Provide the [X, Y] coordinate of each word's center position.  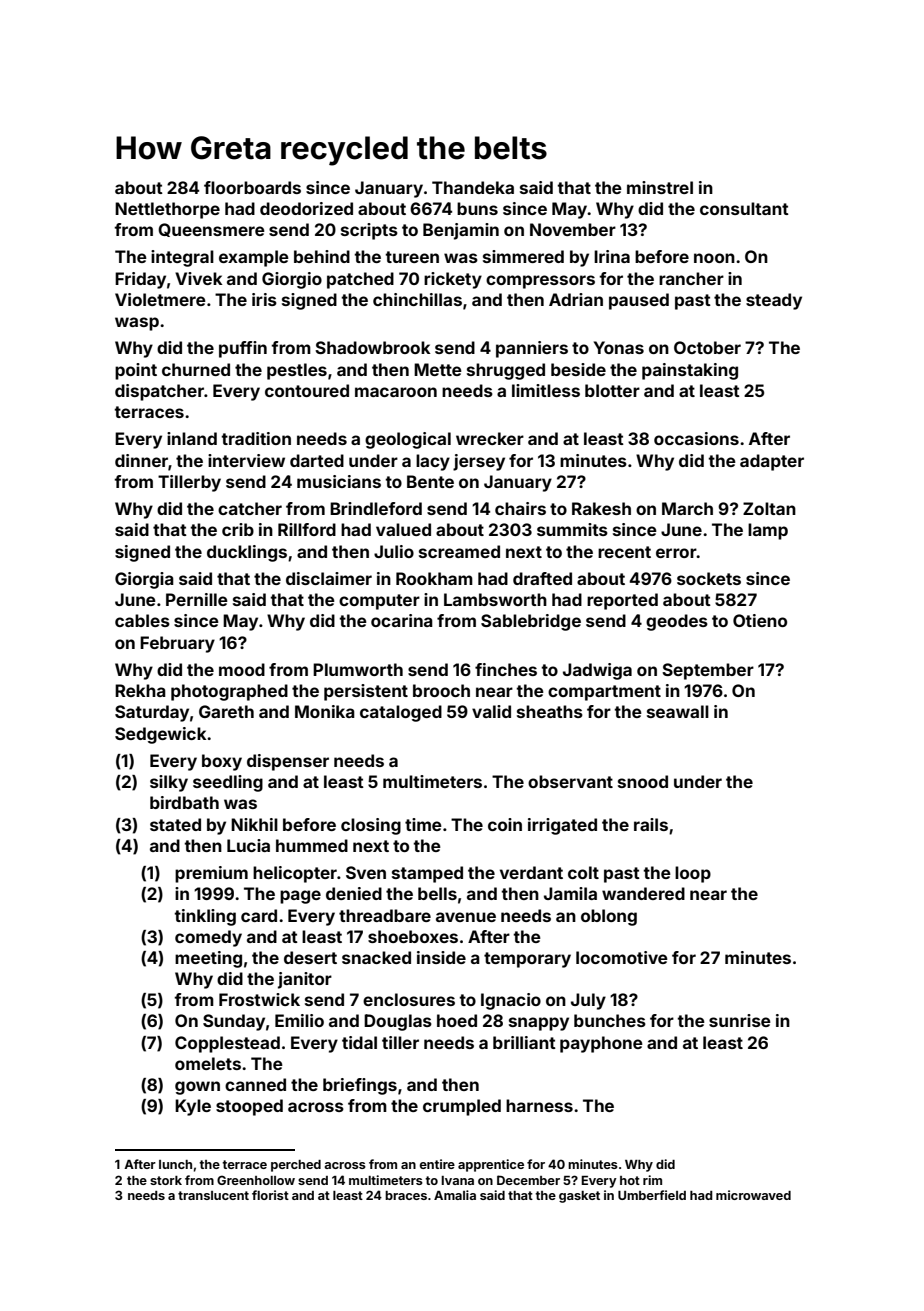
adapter [772, 462]
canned [255, 1084]
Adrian [576, 299]
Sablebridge [531, 622]
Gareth [226, 711]
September [708, 671]
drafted [542, 578]
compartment [604, 693]
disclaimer [329, 578]
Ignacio [511, 1001]
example [254, 258]
